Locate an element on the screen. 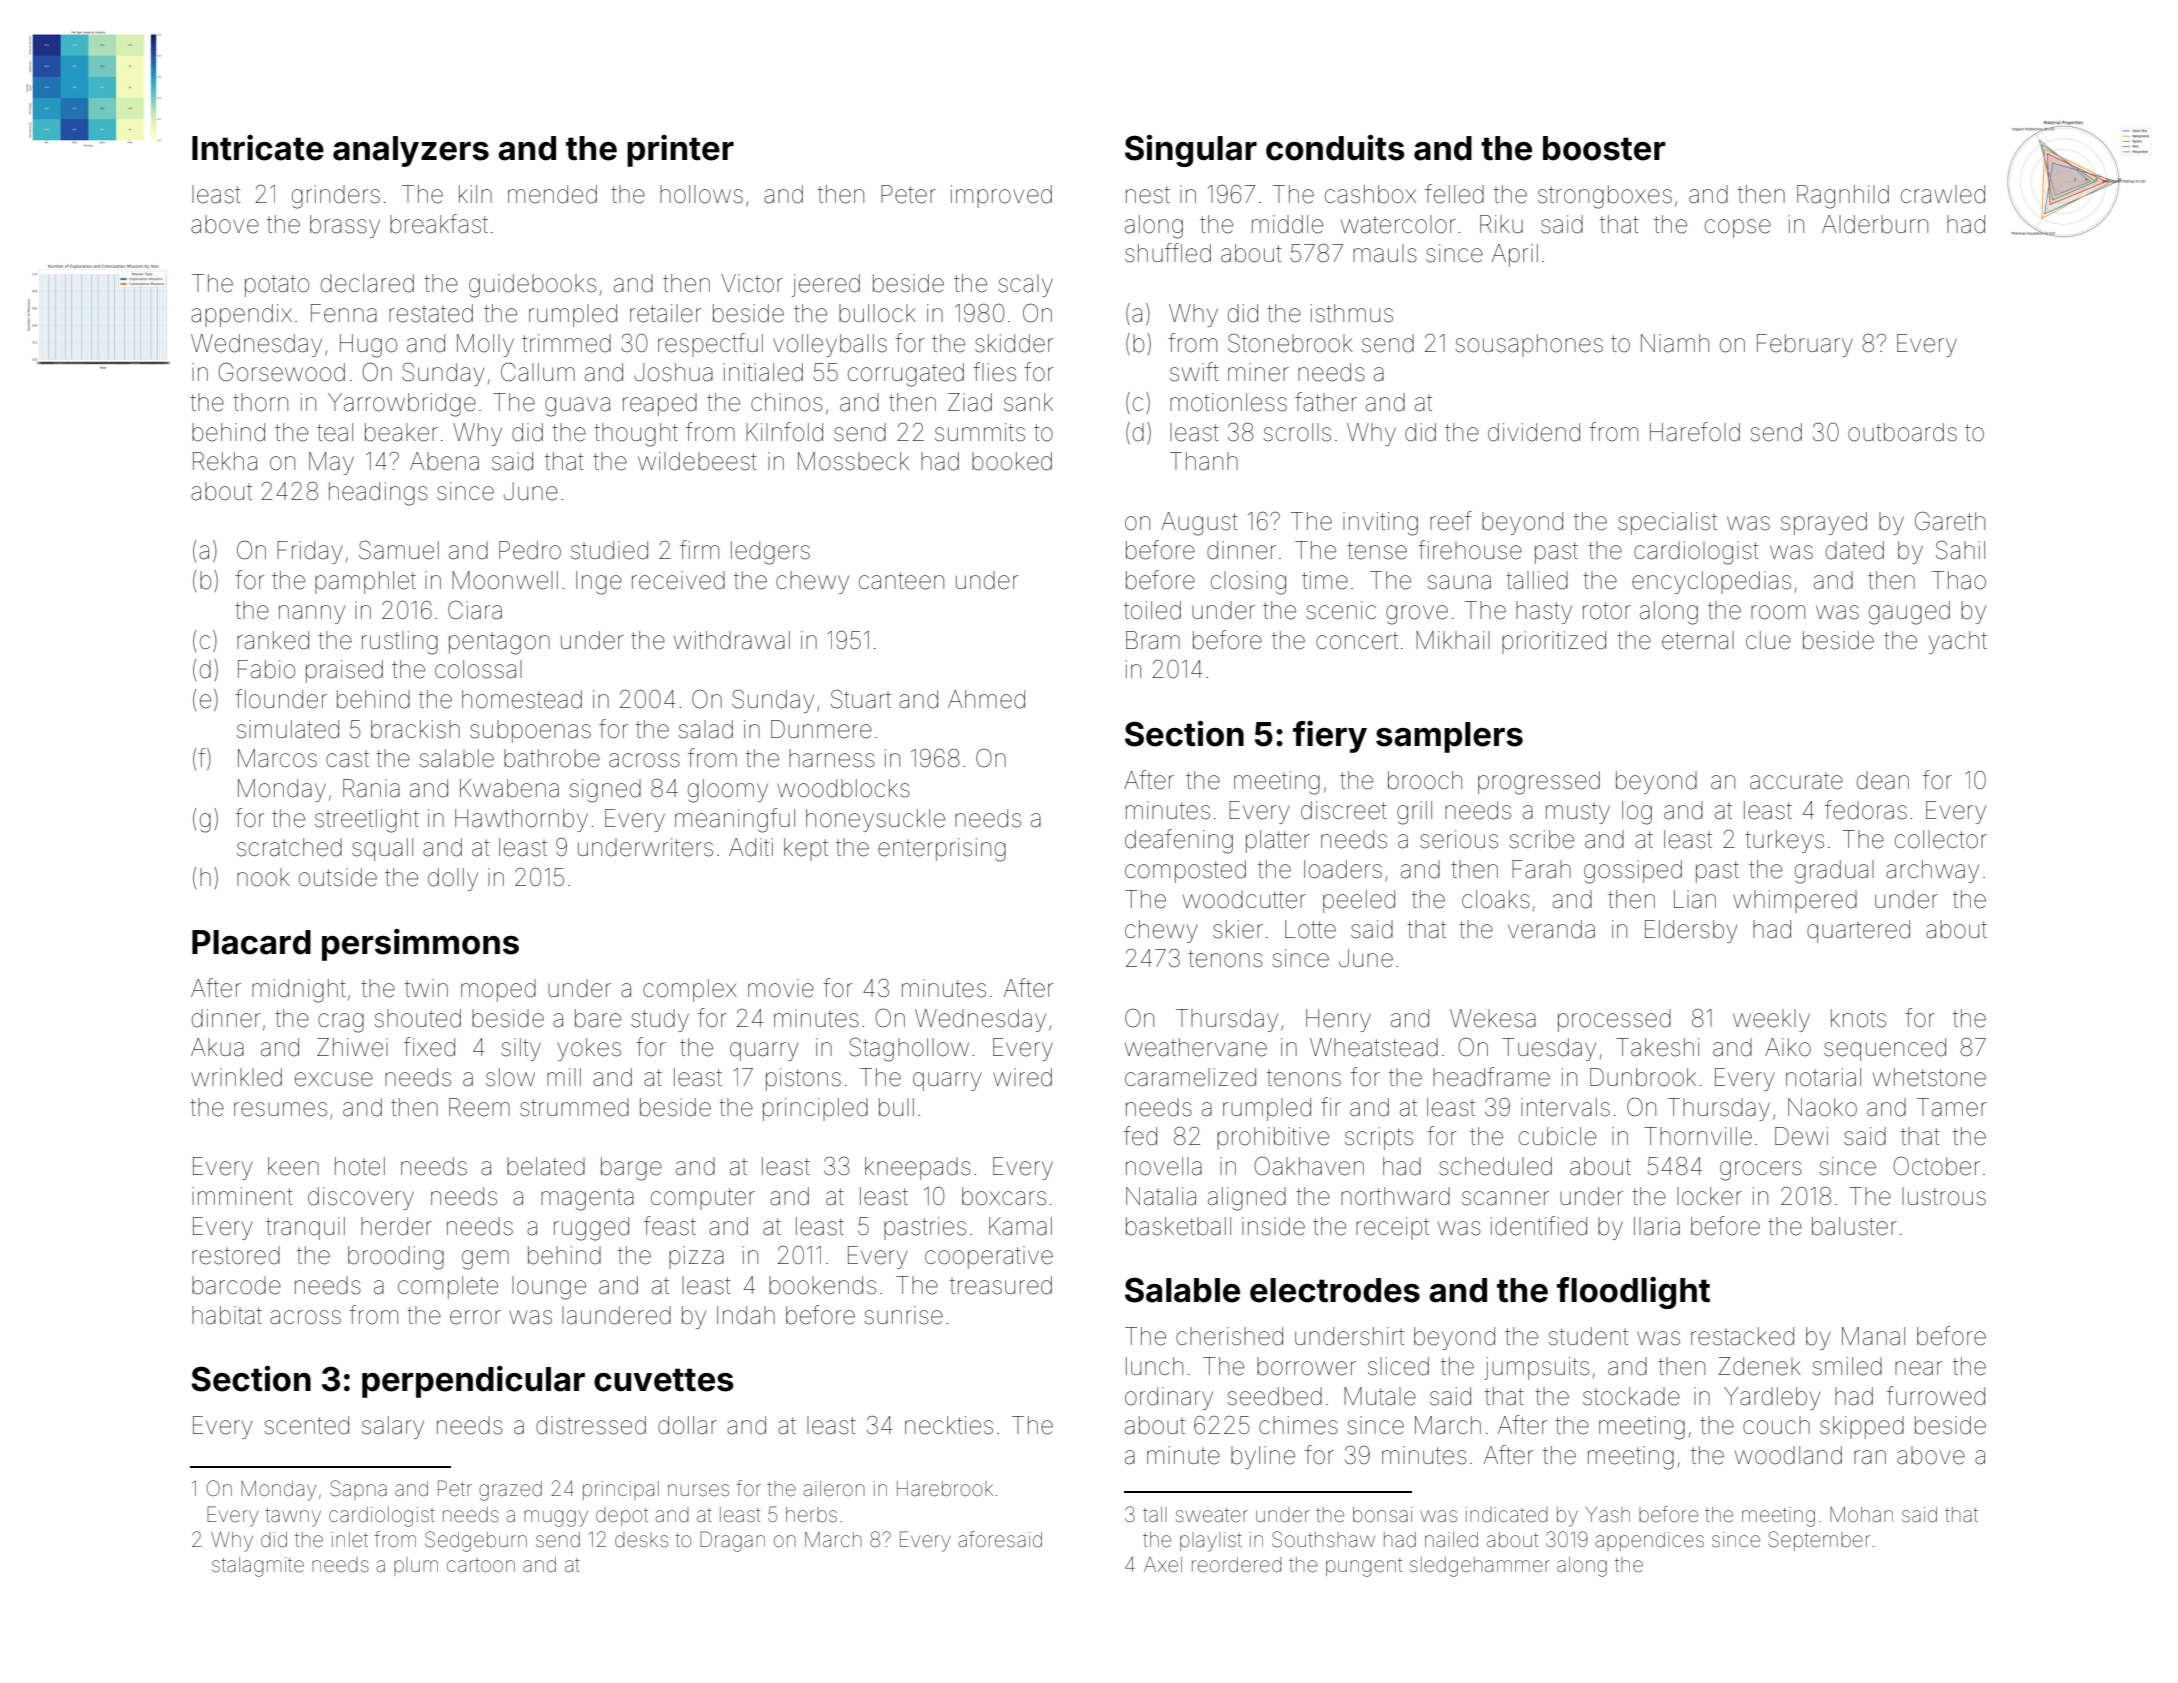 The width and height of the screenshot is (2178, 1683). Manal is located at coordinates (1873, 1336).
